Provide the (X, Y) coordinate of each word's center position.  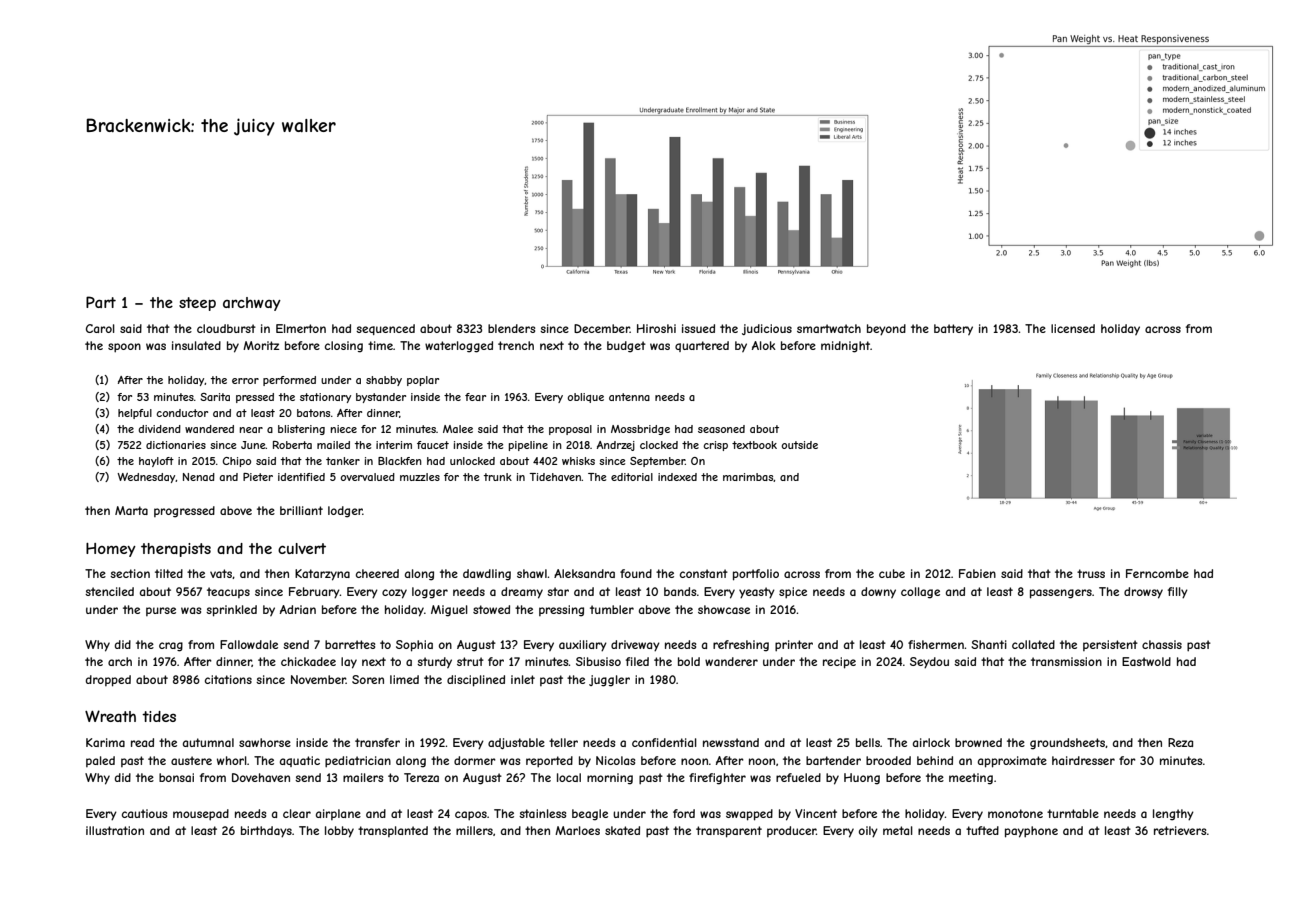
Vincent (816, 813)
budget (626, 347)
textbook (754, 445)
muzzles (420, 477)
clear (297, 813)
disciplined (476, 681)
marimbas (748, 477)
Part (101, 302)
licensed (1073, 328)
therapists (176, 550)
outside (799, 445)
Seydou (929, 663)
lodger (345, 512)
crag (171, 647)
